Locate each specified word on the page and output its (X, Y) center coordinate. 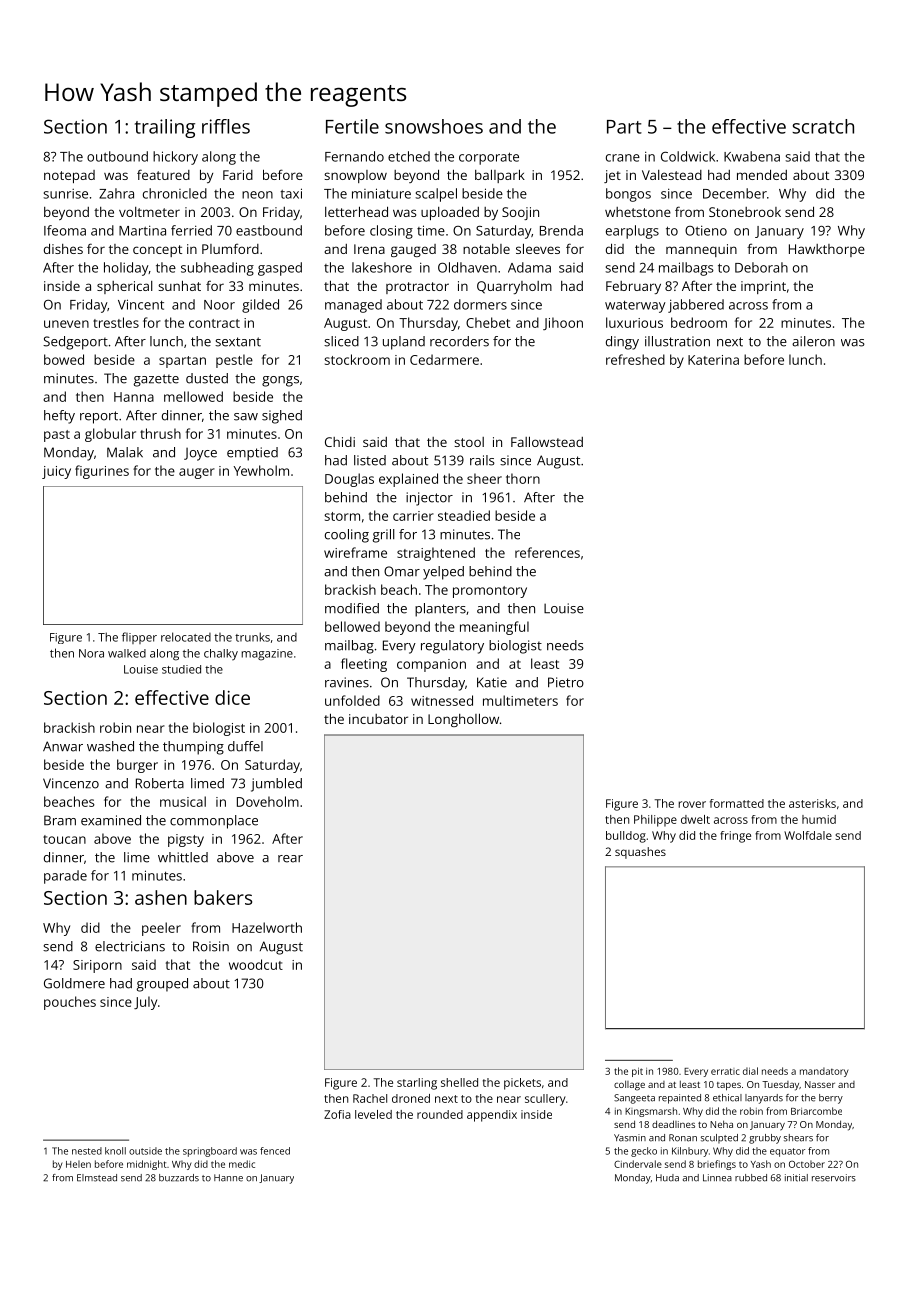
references (547, 552)
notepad (69, 176)
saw (246, 417)
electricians (130, 946)
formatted (737, 803)
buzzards (179, 1178)
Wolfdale (808, 835)
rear (290, 859)
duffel (245, 746)
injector (429, 499)
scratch (823, 126)
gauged (413, 250)
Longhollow (463, 720)
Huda (667, 1178)
